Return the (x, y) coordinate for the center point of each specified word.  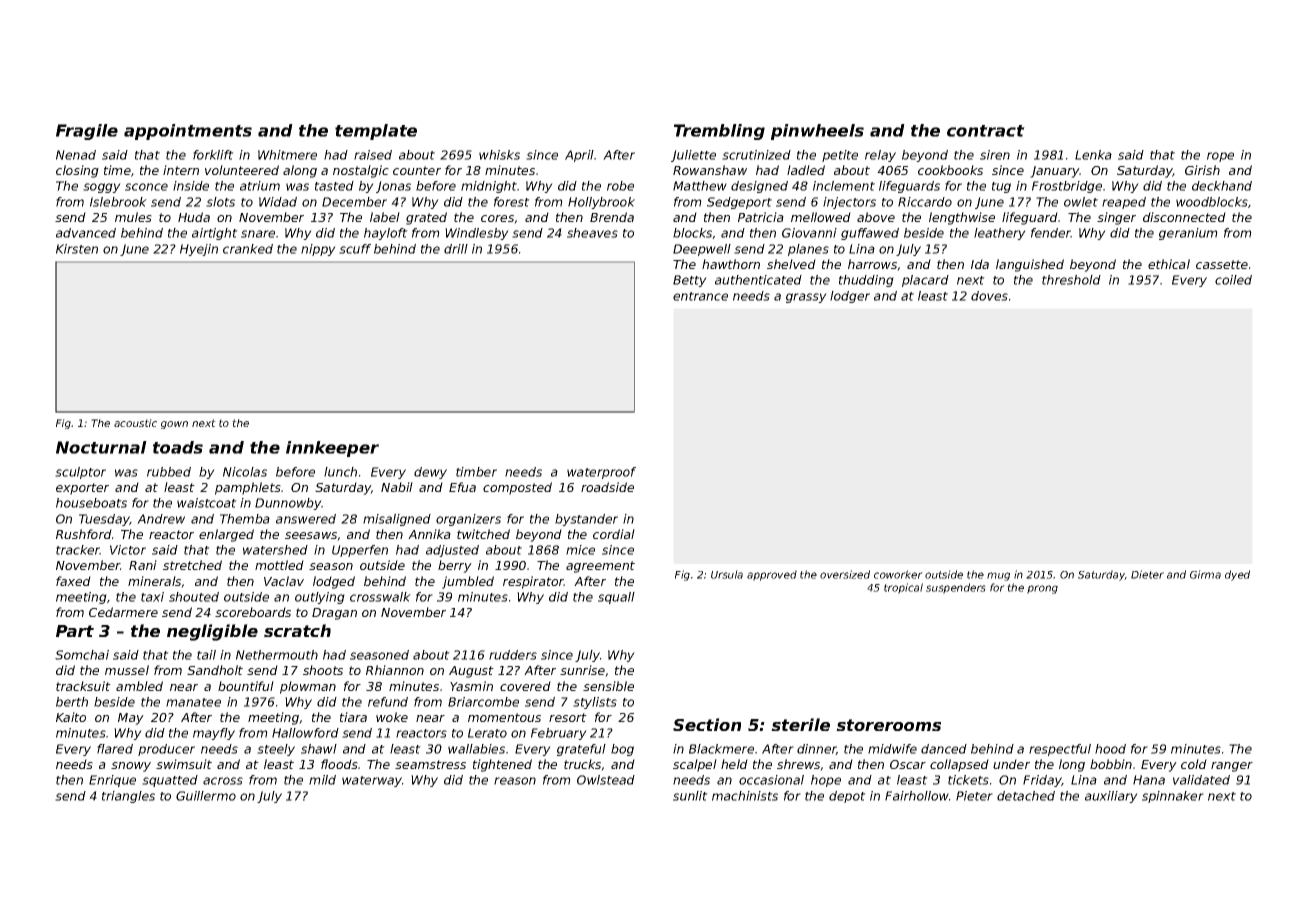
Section (707, 724)
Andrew (161, 519)
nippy (318, 250)
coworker (898, 574)
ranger (1232, 767)
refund (388, 702)
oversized (845, 574)
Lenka (1093, 155)
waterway (372, 781)
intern (181, 170)
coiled (1233, 280)
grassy (806, 298)
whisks (499, 155)
